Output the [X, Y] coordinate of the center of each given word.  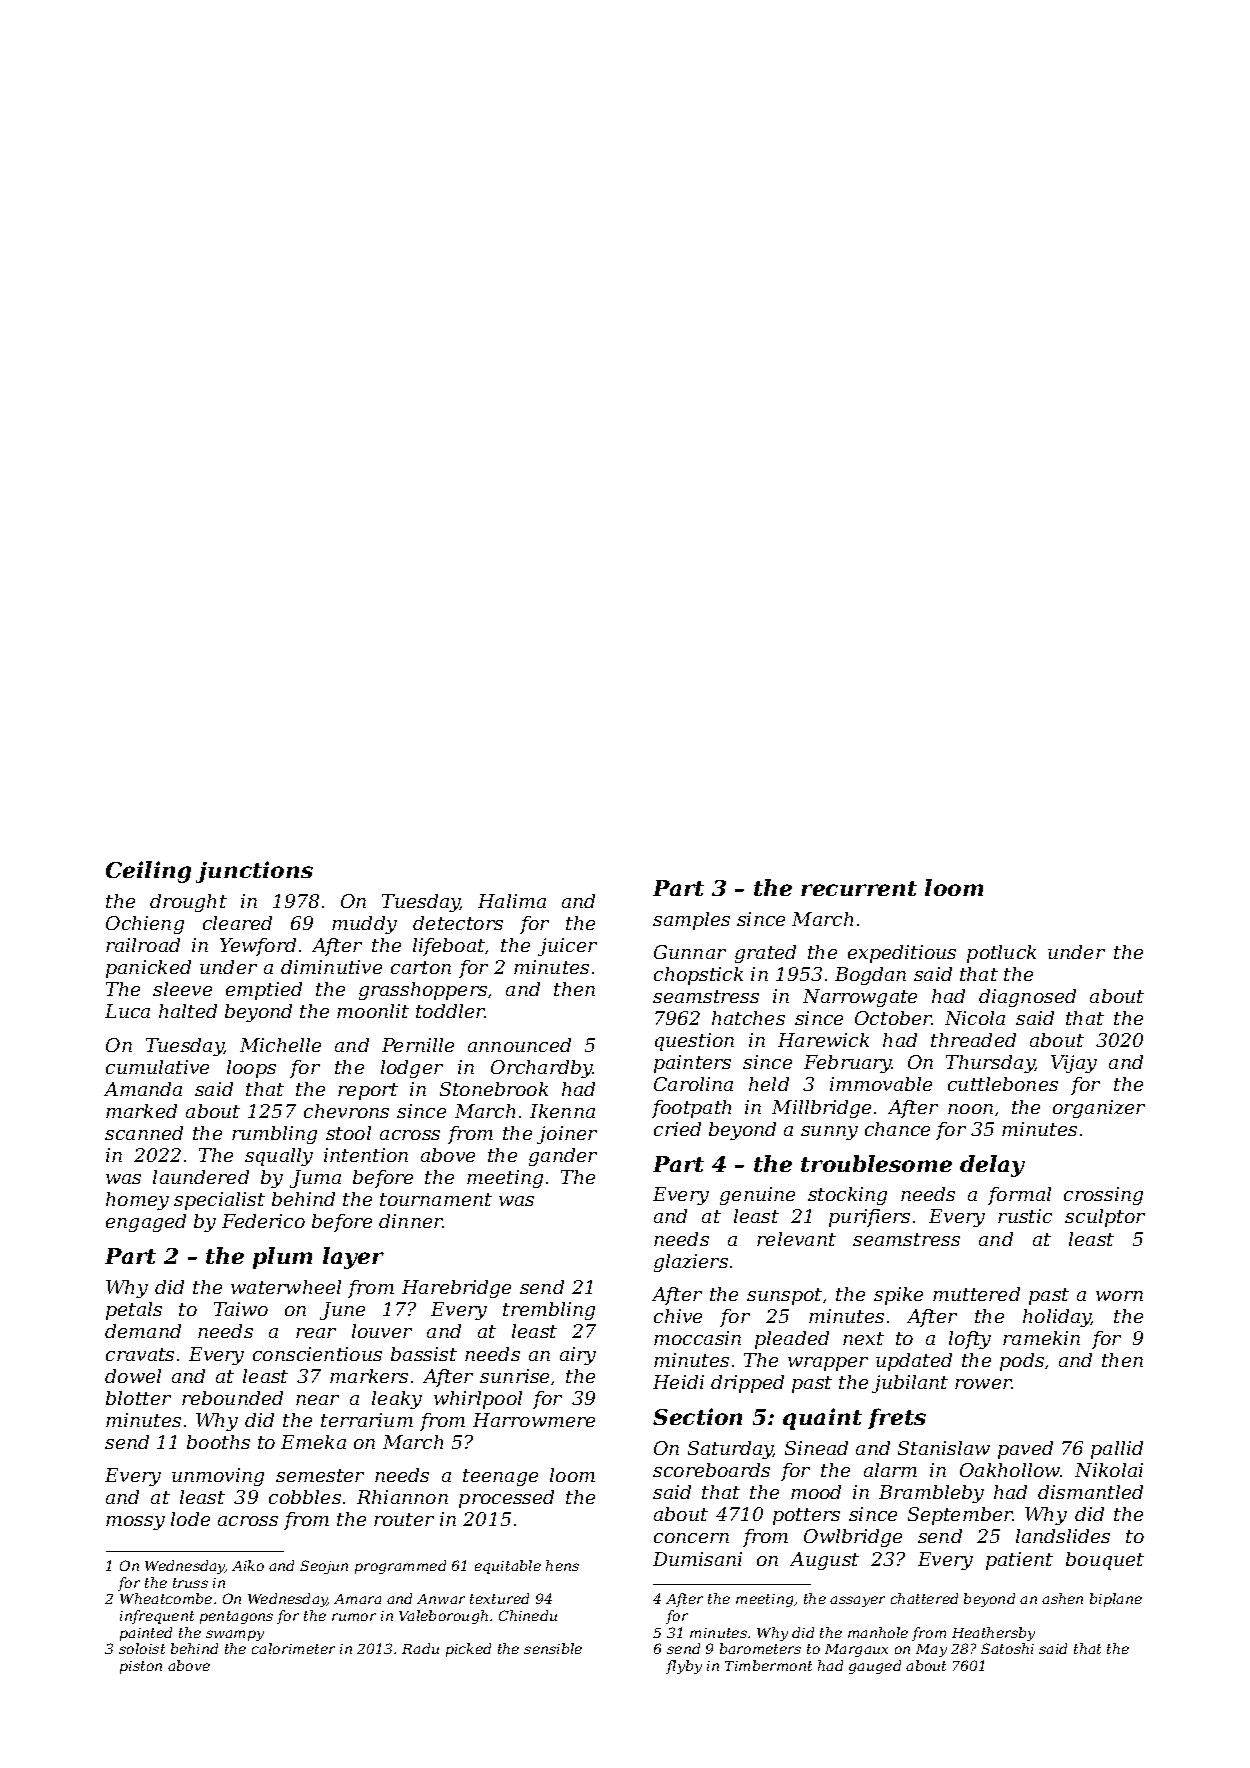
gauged [875, 1667]
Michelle [280, 1045]
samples [691, 921]
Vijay [1074, 1064]
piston [141, 1667]
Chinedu [528, 1615]
